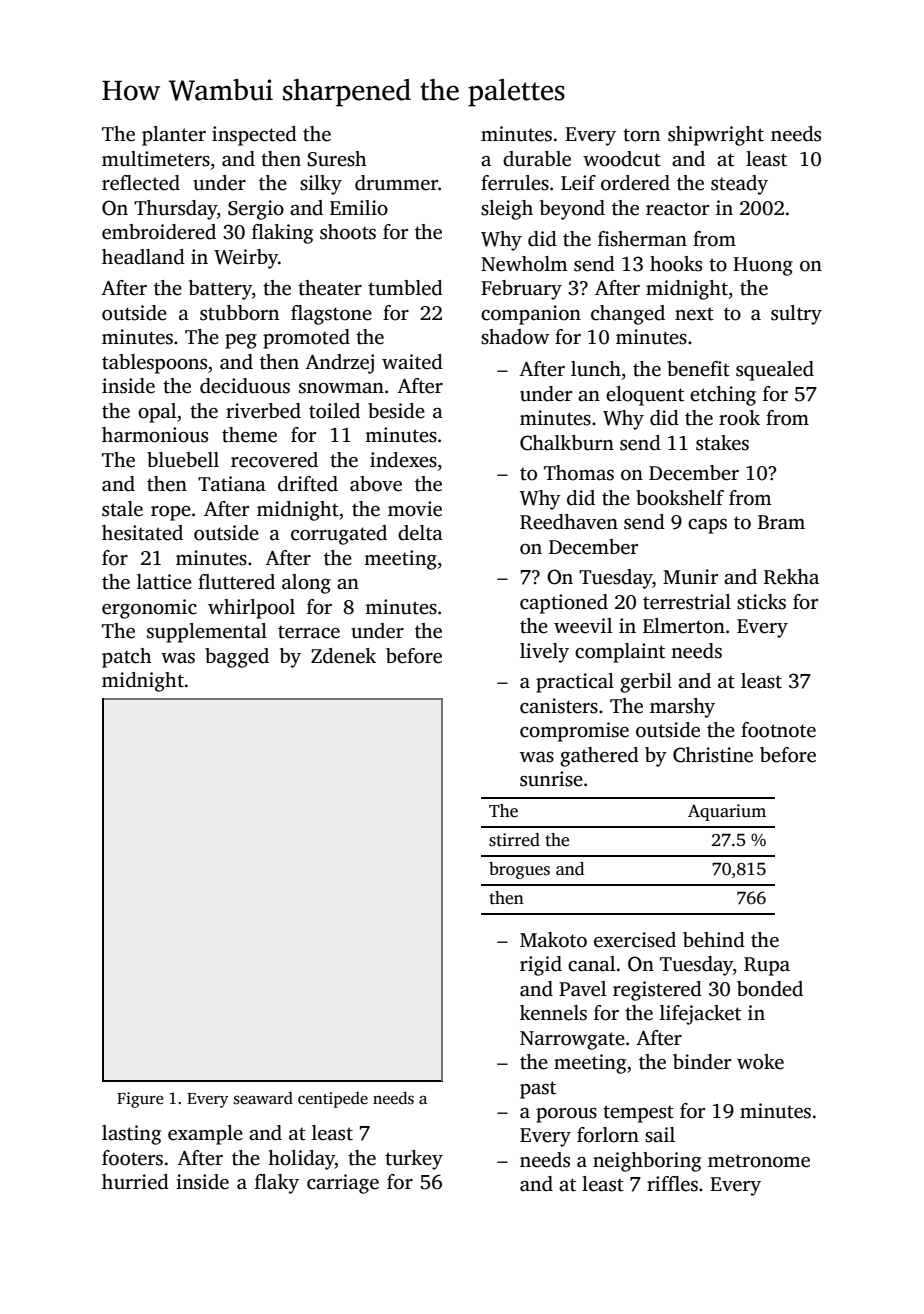 This document has width=924, height=1314. I want to click on Zdenek, so click(343, 656).
